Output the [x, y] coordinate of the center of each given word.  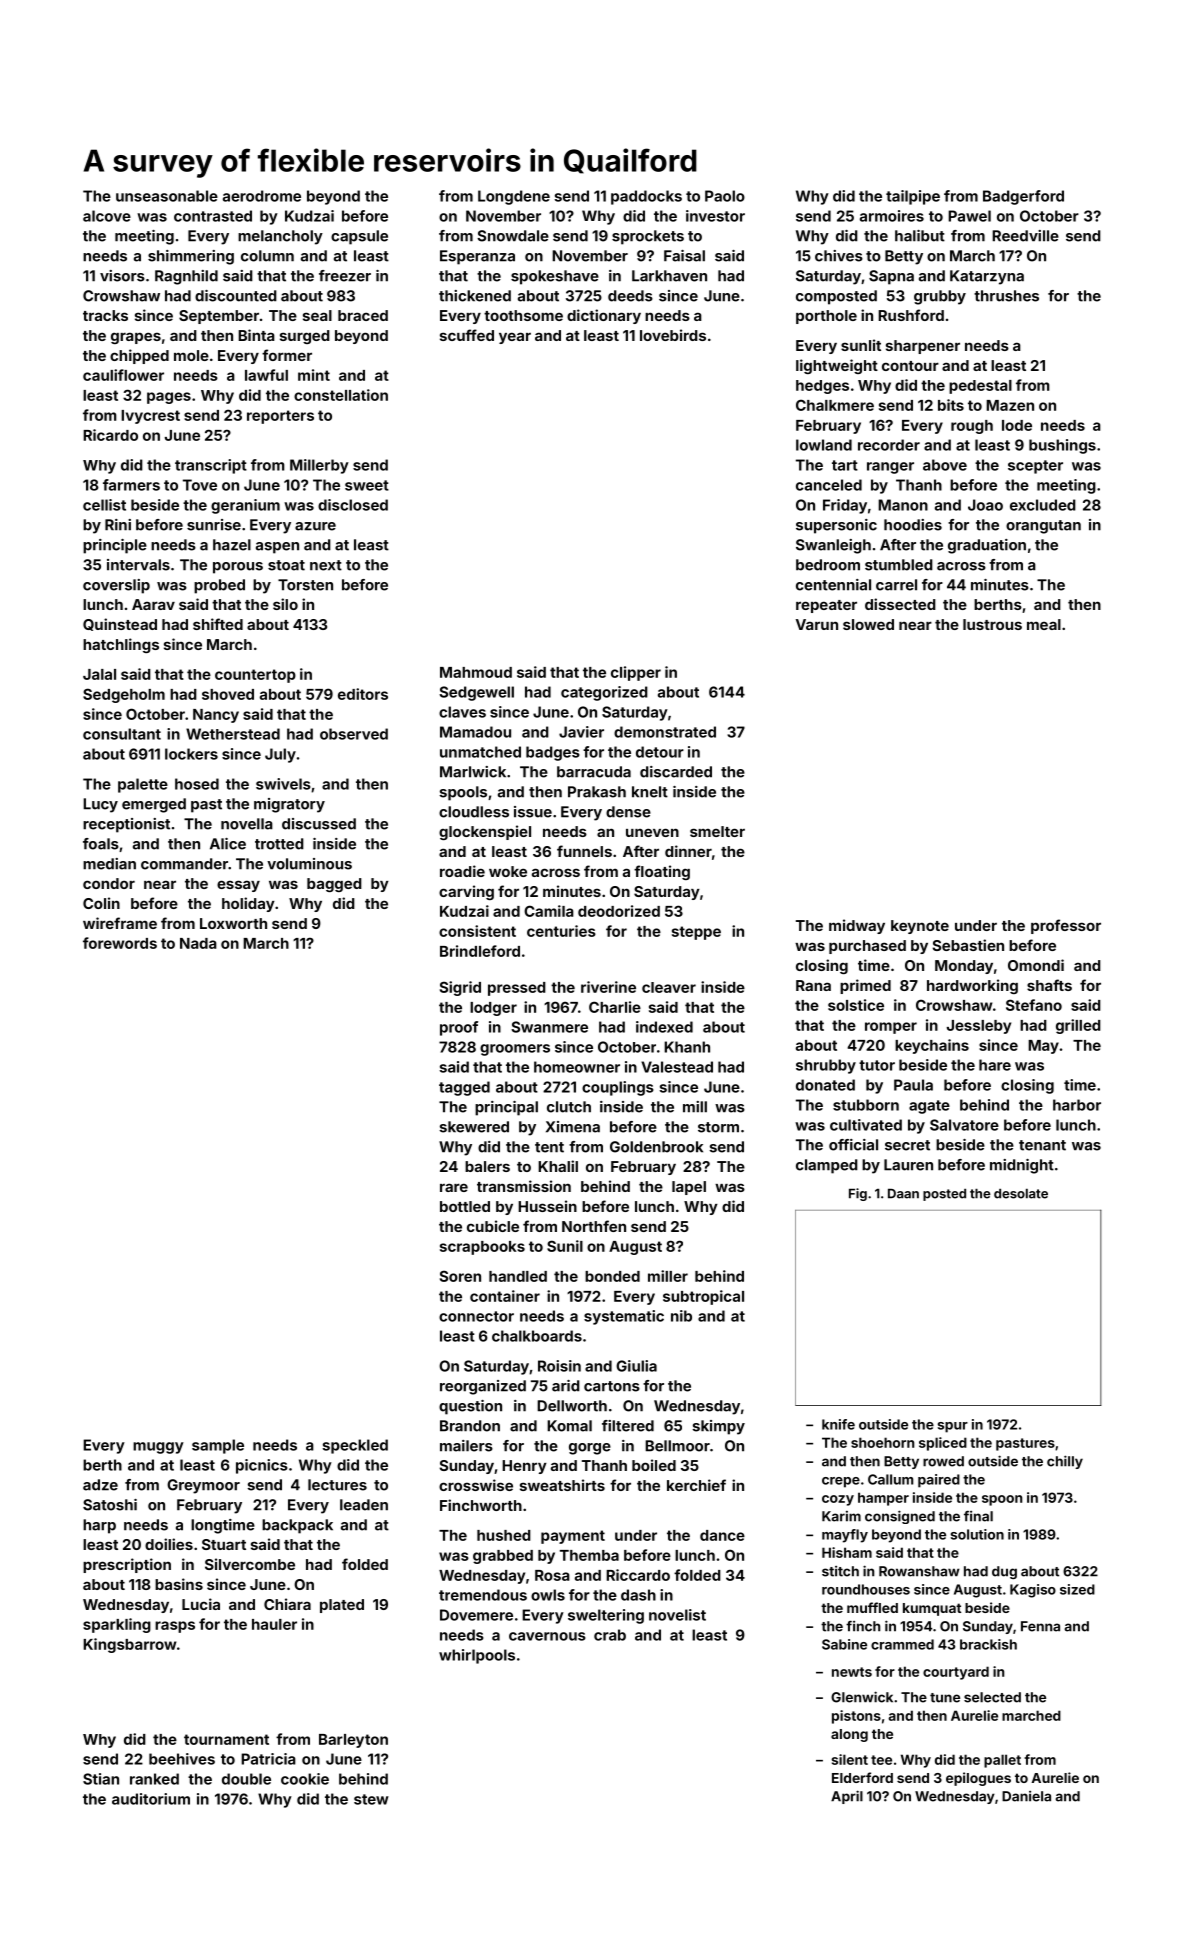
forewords [120, 943]
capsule [359, 237]
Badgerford [1023, 197]
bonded [612, 1276]
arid [566, 1386]
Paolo [725, 196]
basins [179, 1584]
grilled [1078, 1026]
